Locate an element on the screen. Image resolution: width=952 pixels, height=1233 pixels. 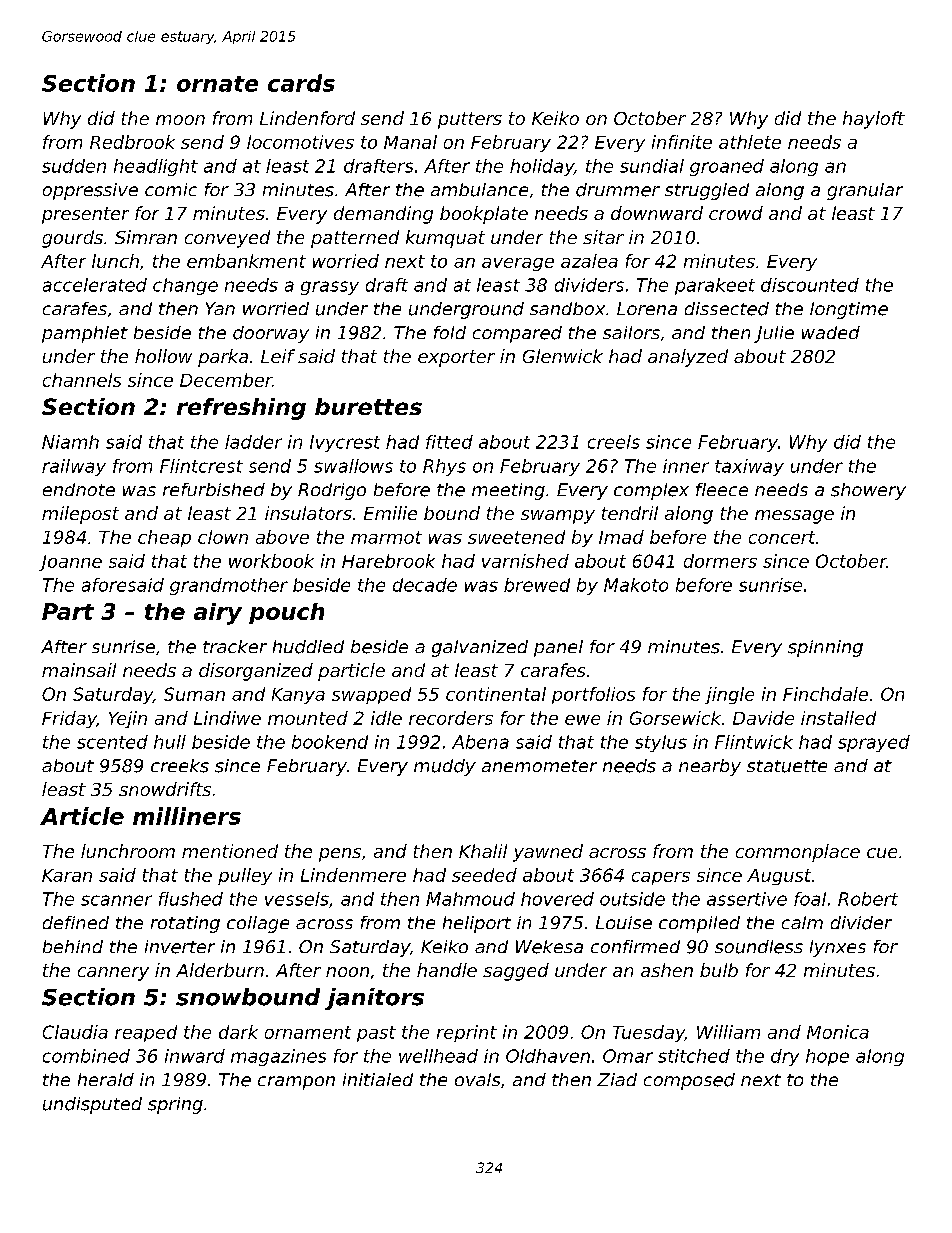
cards is located at coordinates (301, 83).
